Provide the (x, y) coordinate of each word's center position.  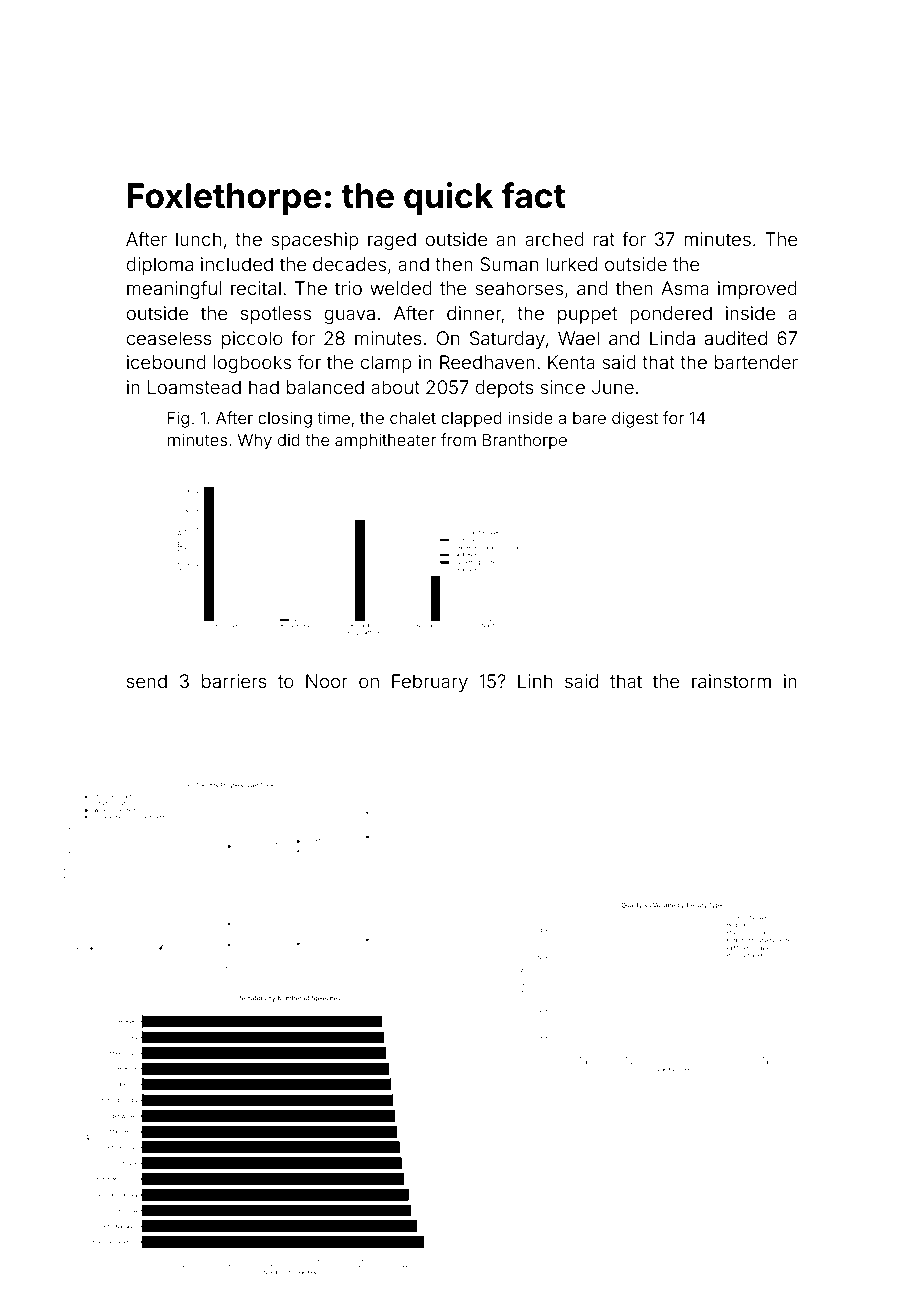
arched (554, 239)
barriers (234, 681)
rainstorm (731, 681)
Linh (535, 681)
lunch (198, 239)
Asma (685, 288)
